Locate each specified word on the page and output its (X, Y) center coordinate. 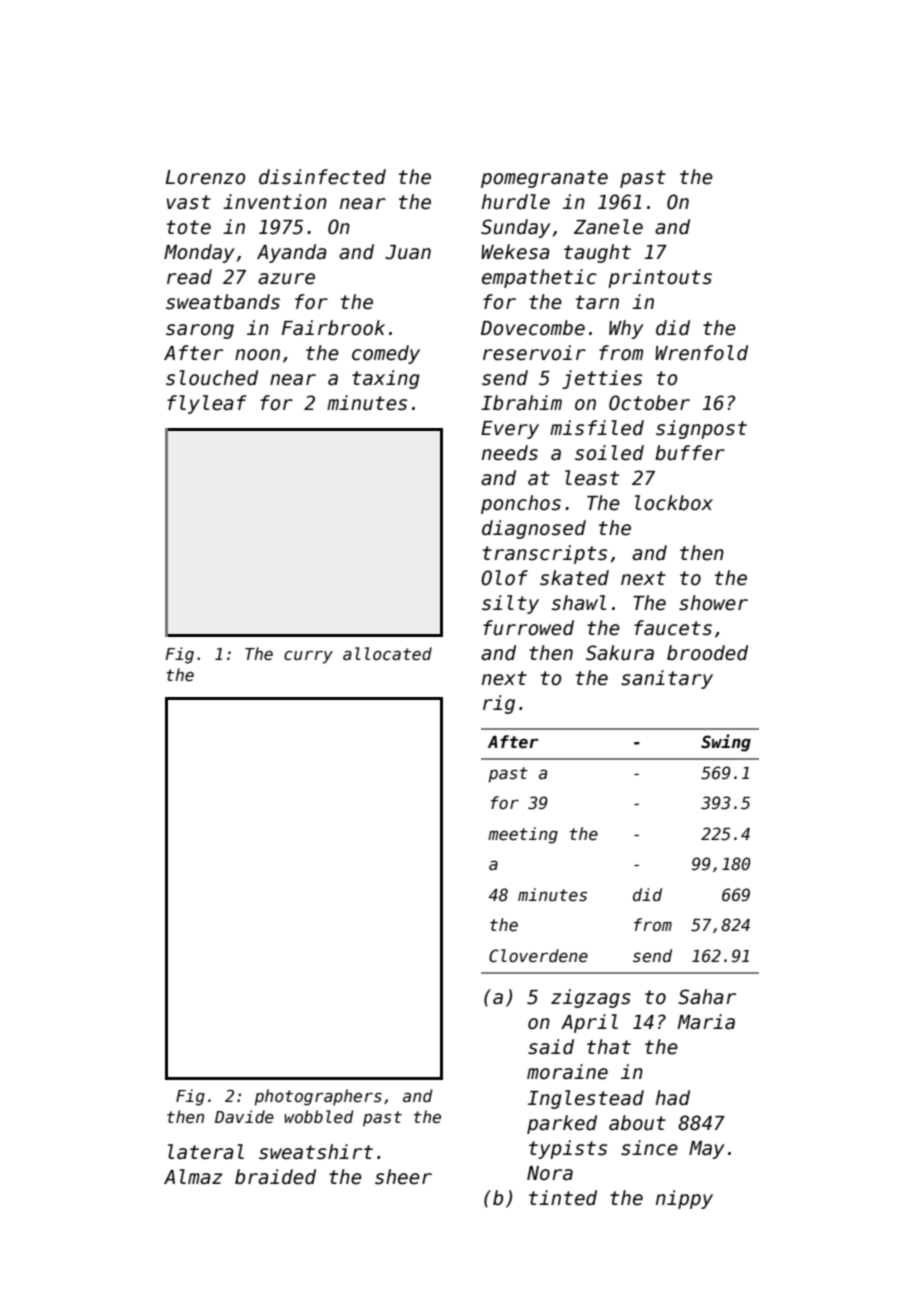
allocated (387, 653)
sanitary (667, 679)
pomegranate (544, 179)
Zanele (608, 227)
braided (275, 1177)
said (551, 1047)
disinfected (322, 177)
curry (308, 657)
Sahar (707, 997)
